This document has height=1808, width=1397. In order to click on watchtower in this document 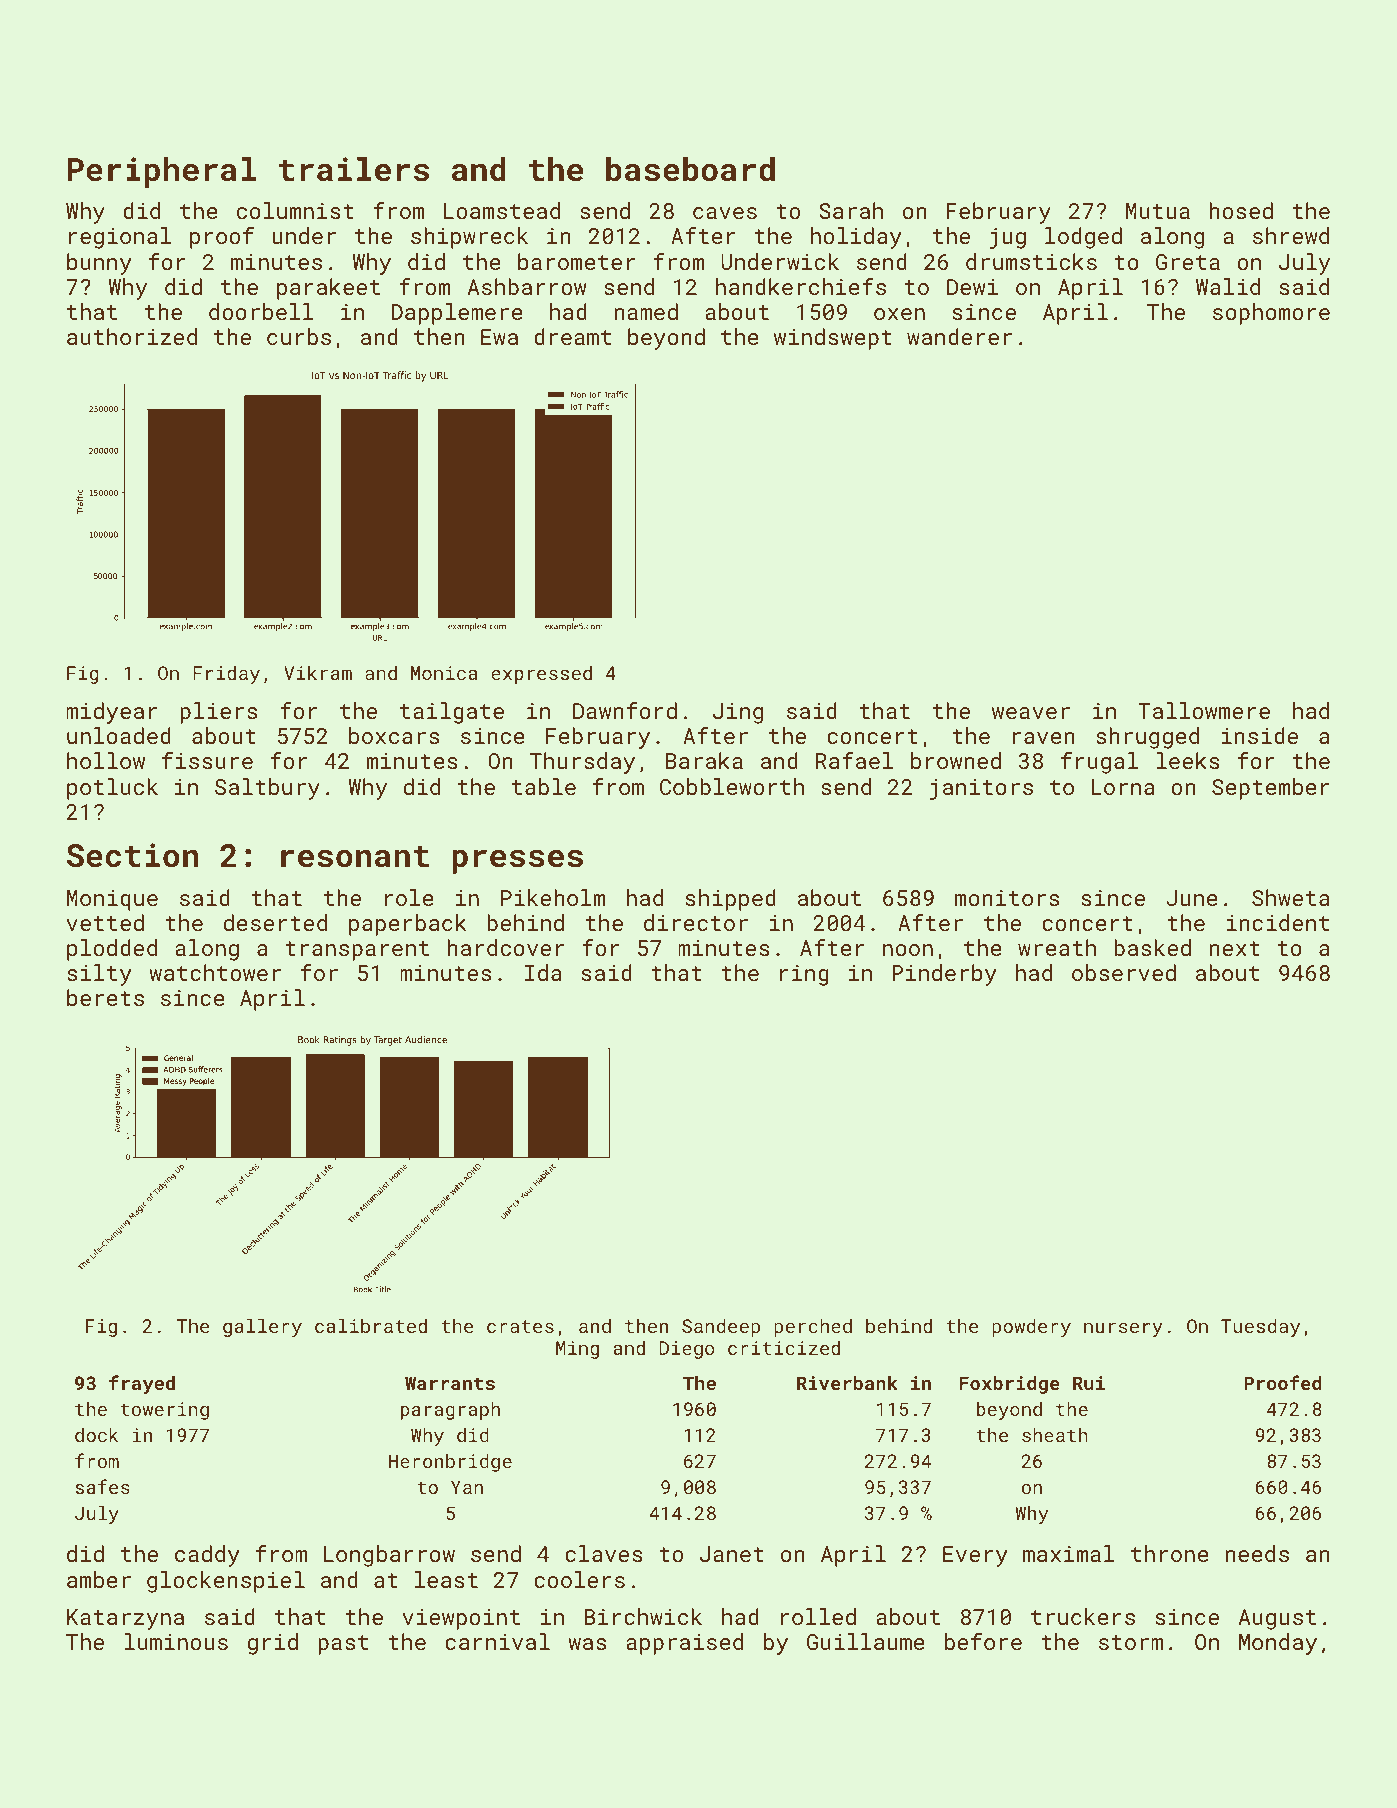, I will do `click(215, 972)`.
